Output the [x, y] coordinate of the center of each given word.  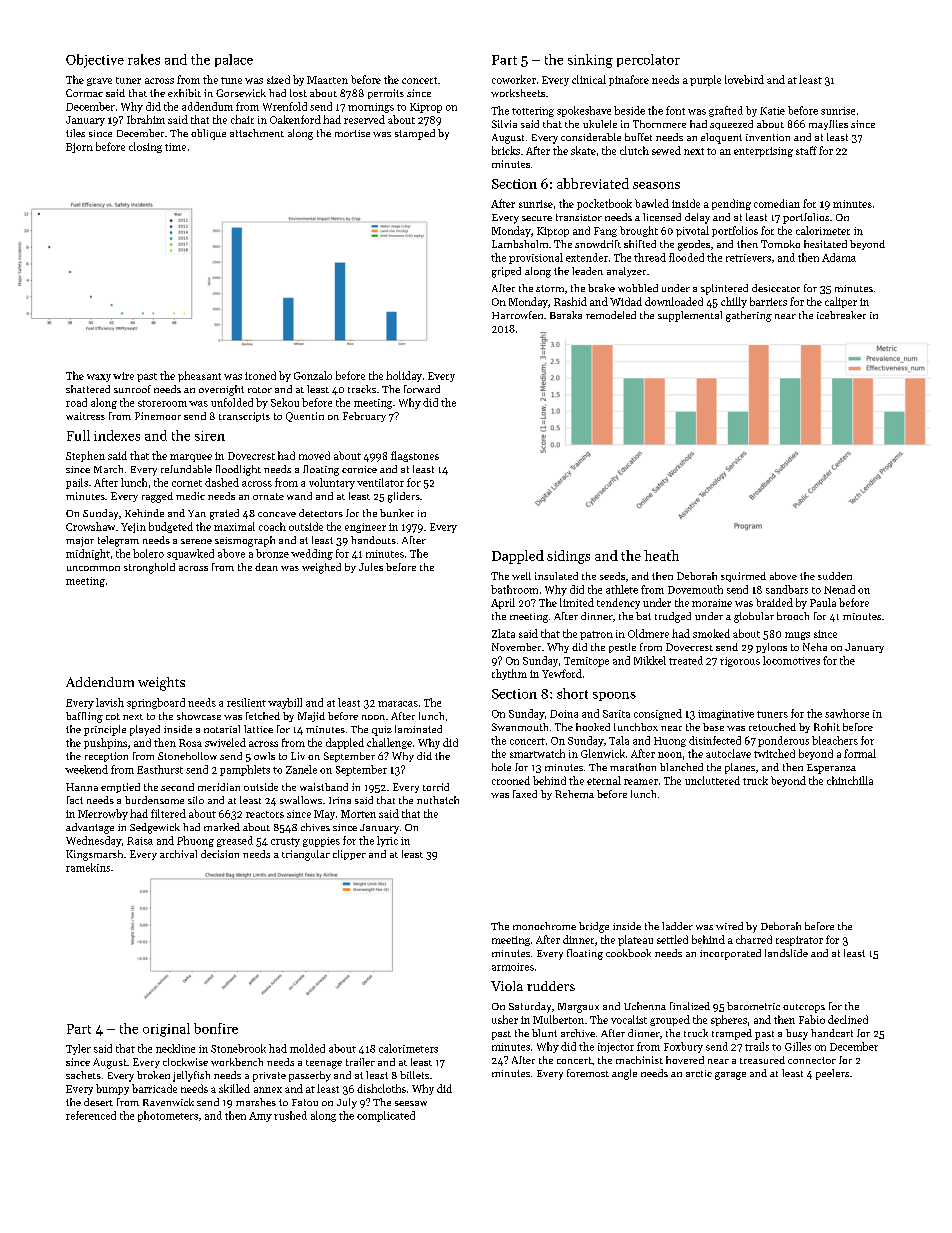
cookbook [628, 953]
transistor [579, 217]
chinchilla [850, 780]
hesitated [825, 244]
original [166, 1030]
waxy [99, 378]
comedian [777, 203]
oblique [208, 134]
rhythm [509, 674]
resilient [246, 702]
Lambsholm [520, 244]
